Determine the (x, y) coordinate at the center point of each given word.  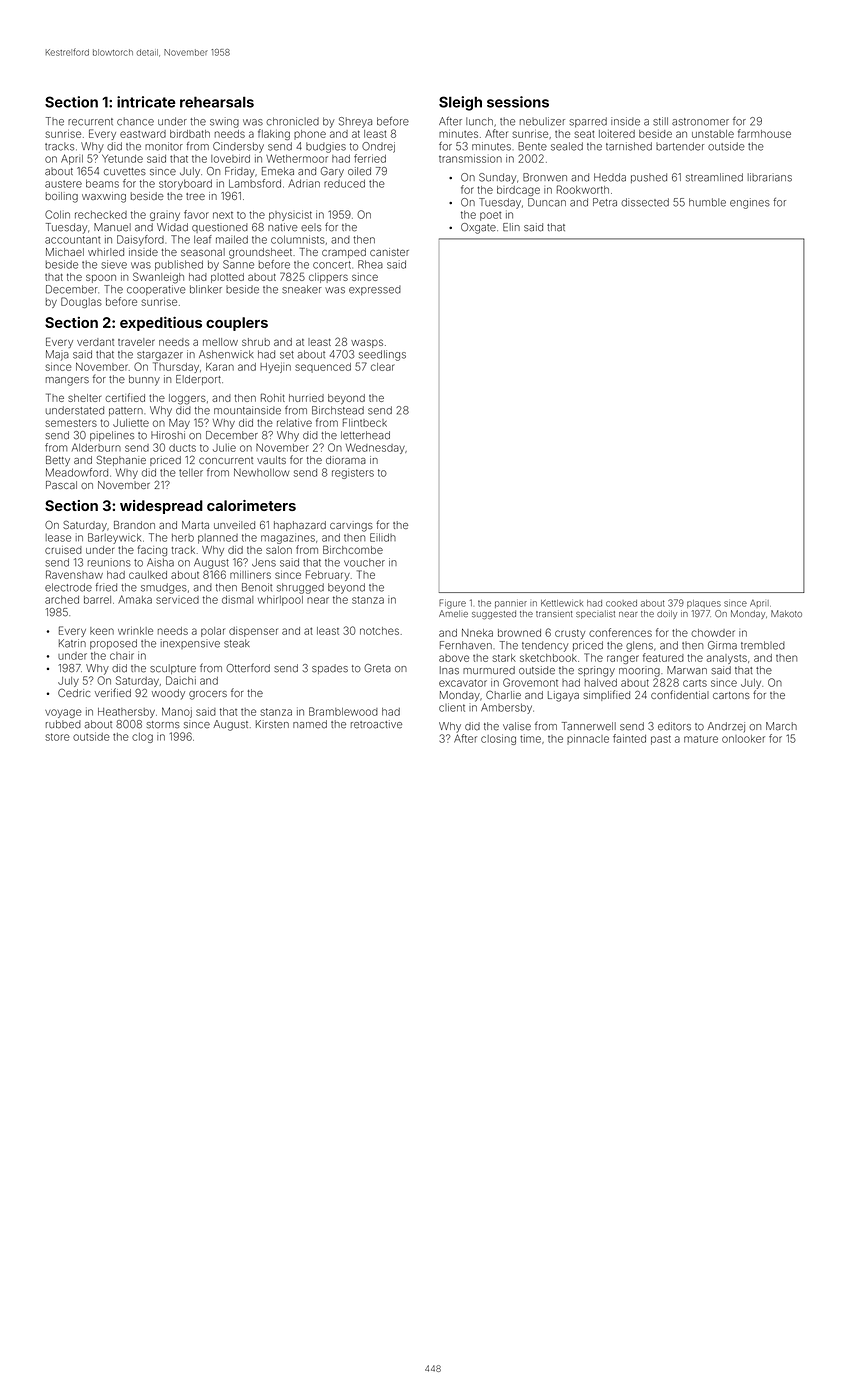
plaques (704, 604)
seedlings (382, 355)
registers (353, 473)
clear (383, 367)
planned (218, 539)
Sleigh (460, 103)
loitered (617, 134)
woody (168, 694)
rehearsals (217, 102)
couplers (237, 324)
